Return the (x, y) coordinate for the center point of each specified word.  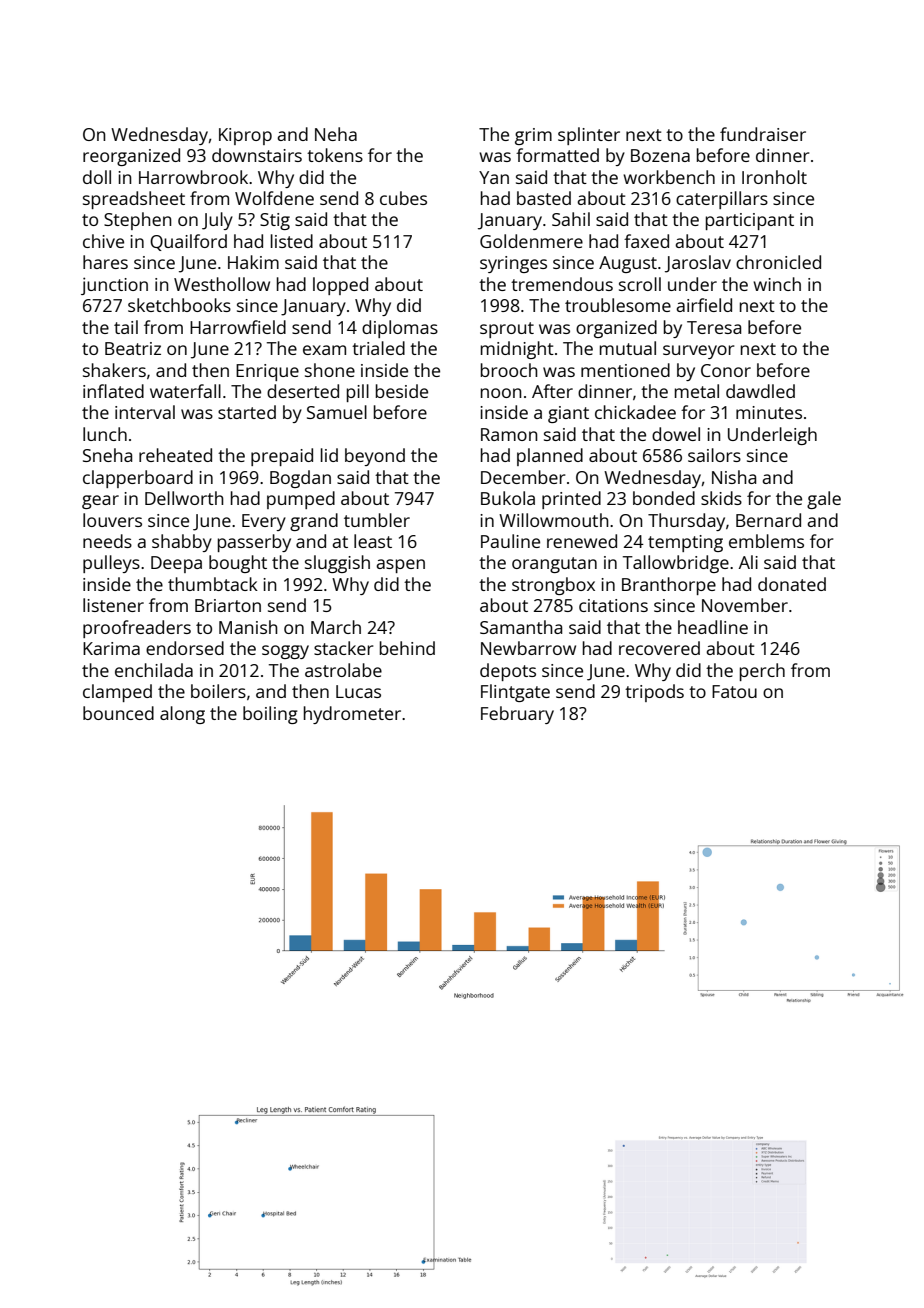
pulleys (111, 564)
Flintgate (515, 693)
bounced (118, 713)
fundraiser (763, 134)
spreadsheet (134, 200)
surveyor (698, 352)
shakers (114, 370)
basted (544, 198)
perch (762, 672)
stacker (343, 648)
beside (402, 391)
